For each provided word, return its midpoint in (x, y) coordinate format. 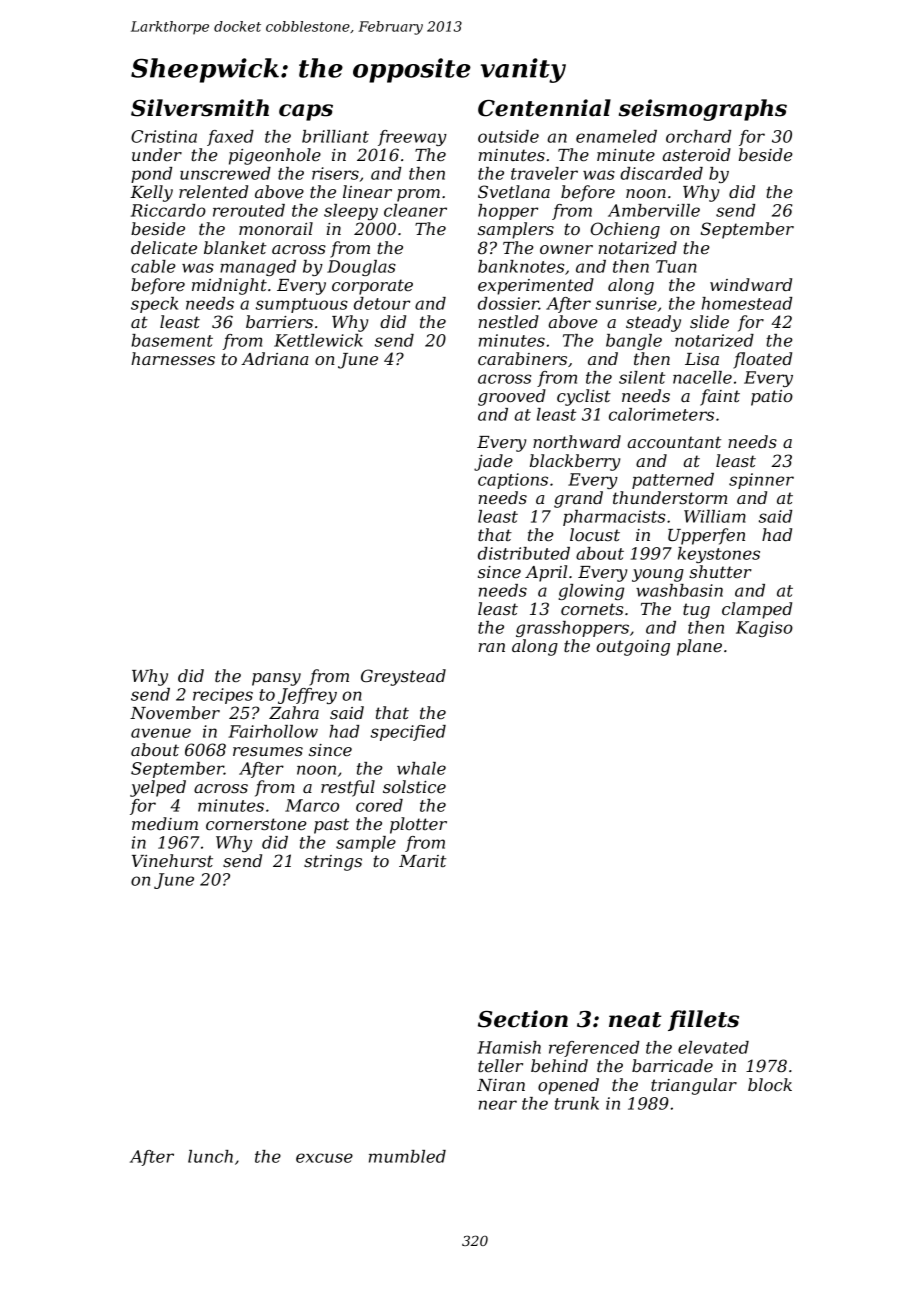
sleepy (351, 212)
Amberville (654, 210)
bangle (634, 342)
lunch (210, 1156)
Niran (501, 1085)
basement (172, 340)
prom (418, 195)
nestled (508, 321)
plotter (418, 825)
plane (699, 647)
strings (333, 863)
